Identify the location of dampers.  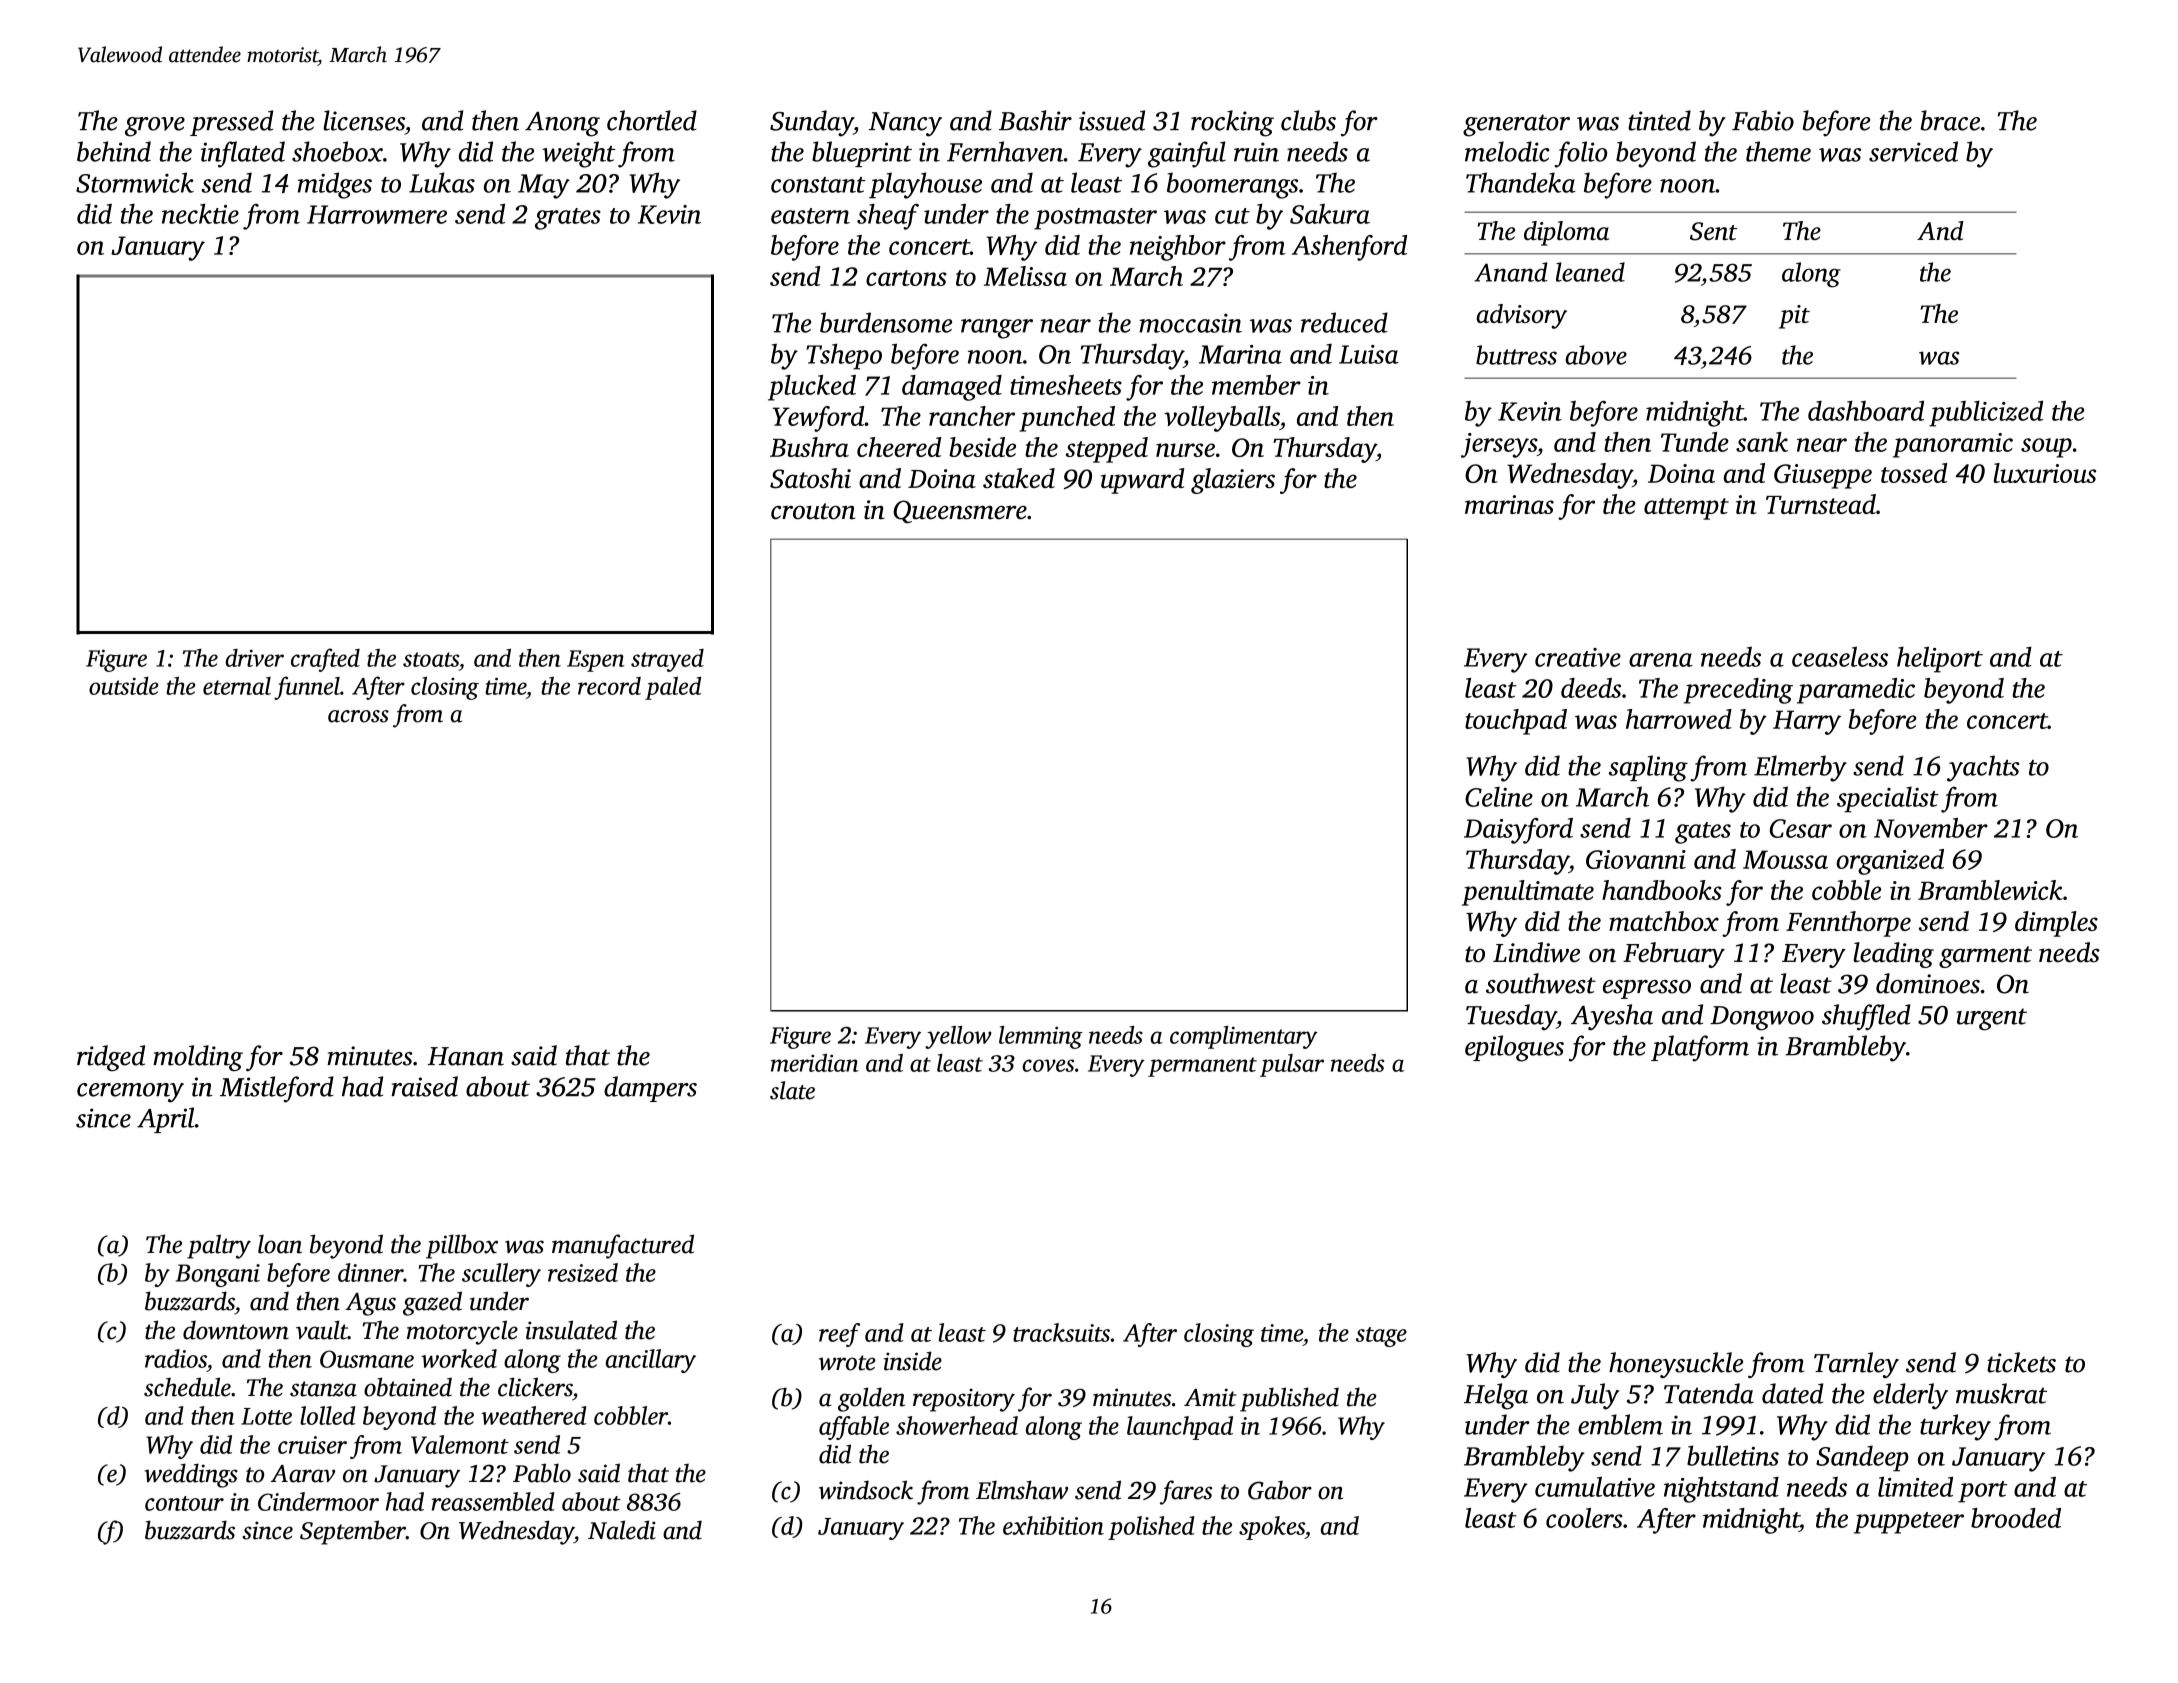
(650, 1089).
